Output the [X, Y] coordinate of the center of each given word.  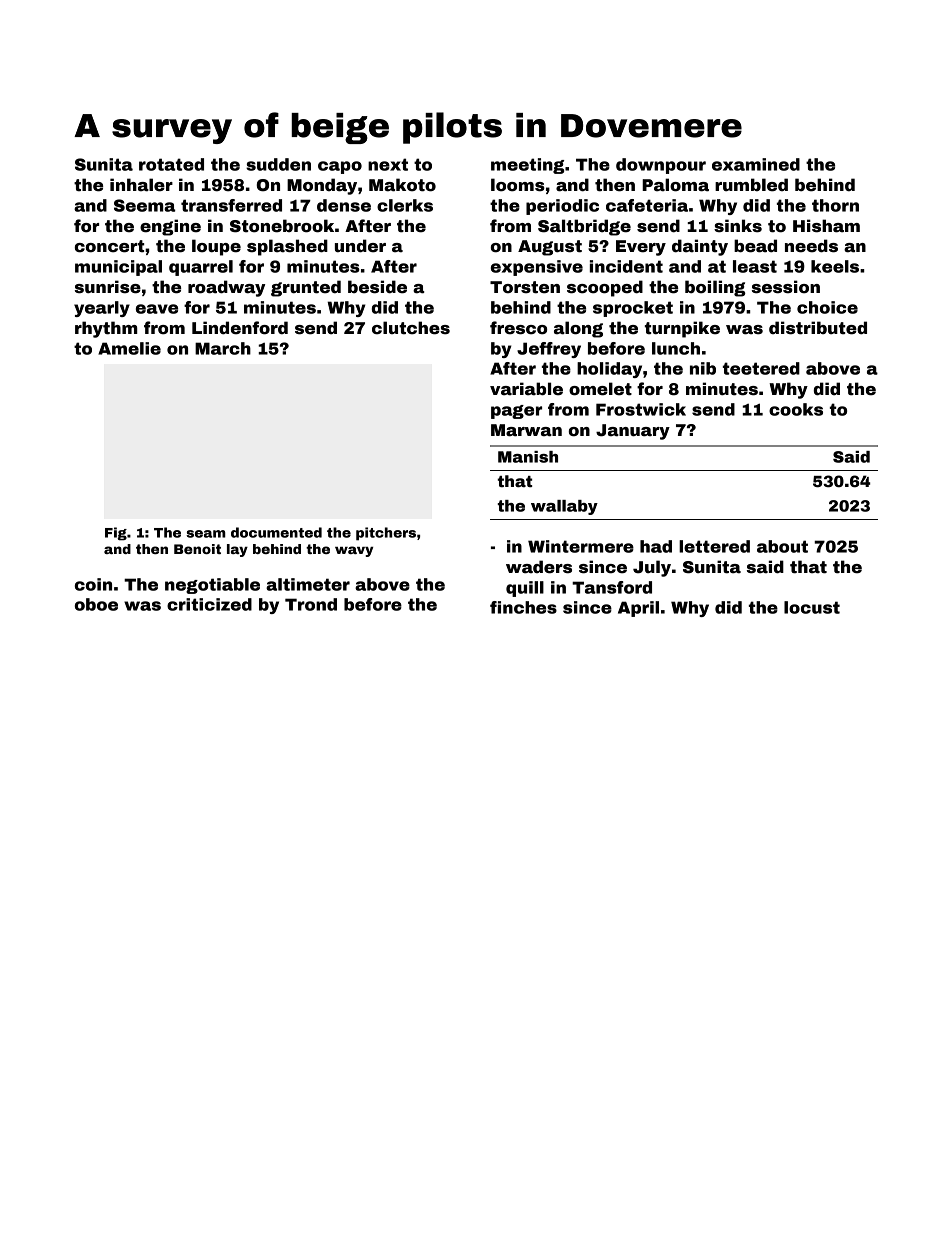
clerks [405, 205]
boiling [715, 288]
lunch [676, 348]
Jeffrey [549, 350]
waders [539, 567]
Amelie [129, 348]
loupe [216, 247]
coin [93, 584]
